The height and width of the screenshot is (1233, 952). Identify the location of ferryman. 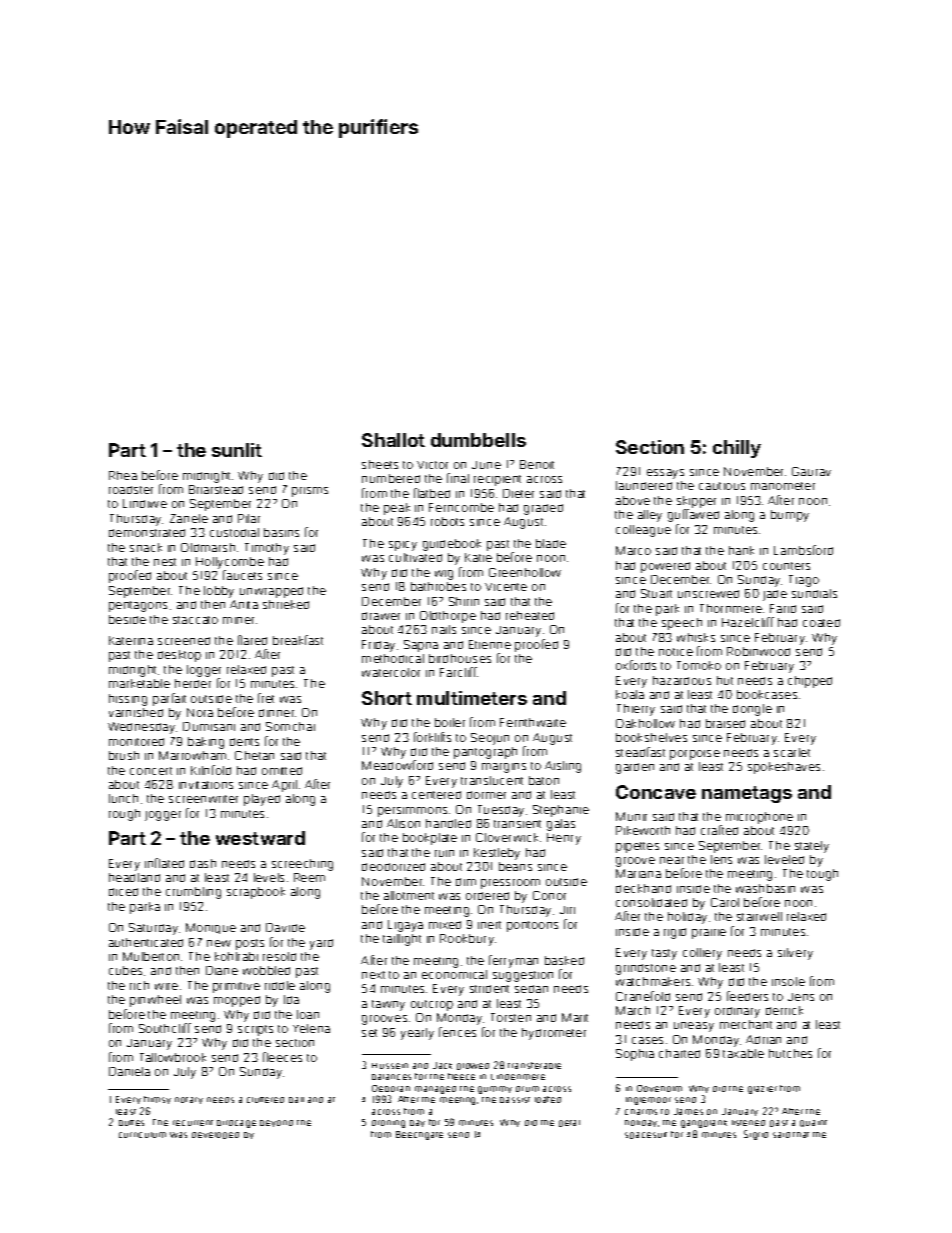
(513, 961).
